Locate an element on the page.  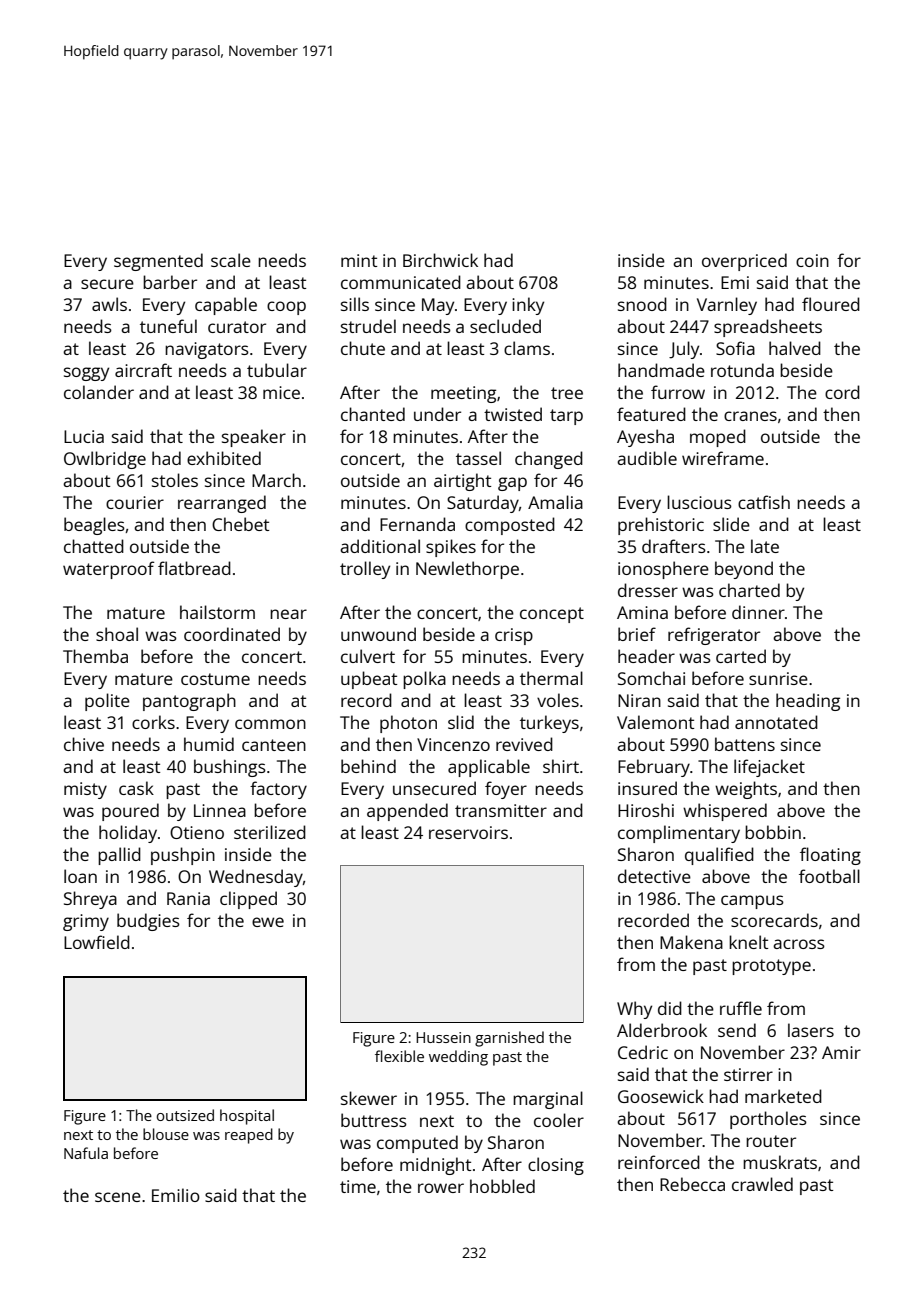
photon is located at coordinates (408, 724).
